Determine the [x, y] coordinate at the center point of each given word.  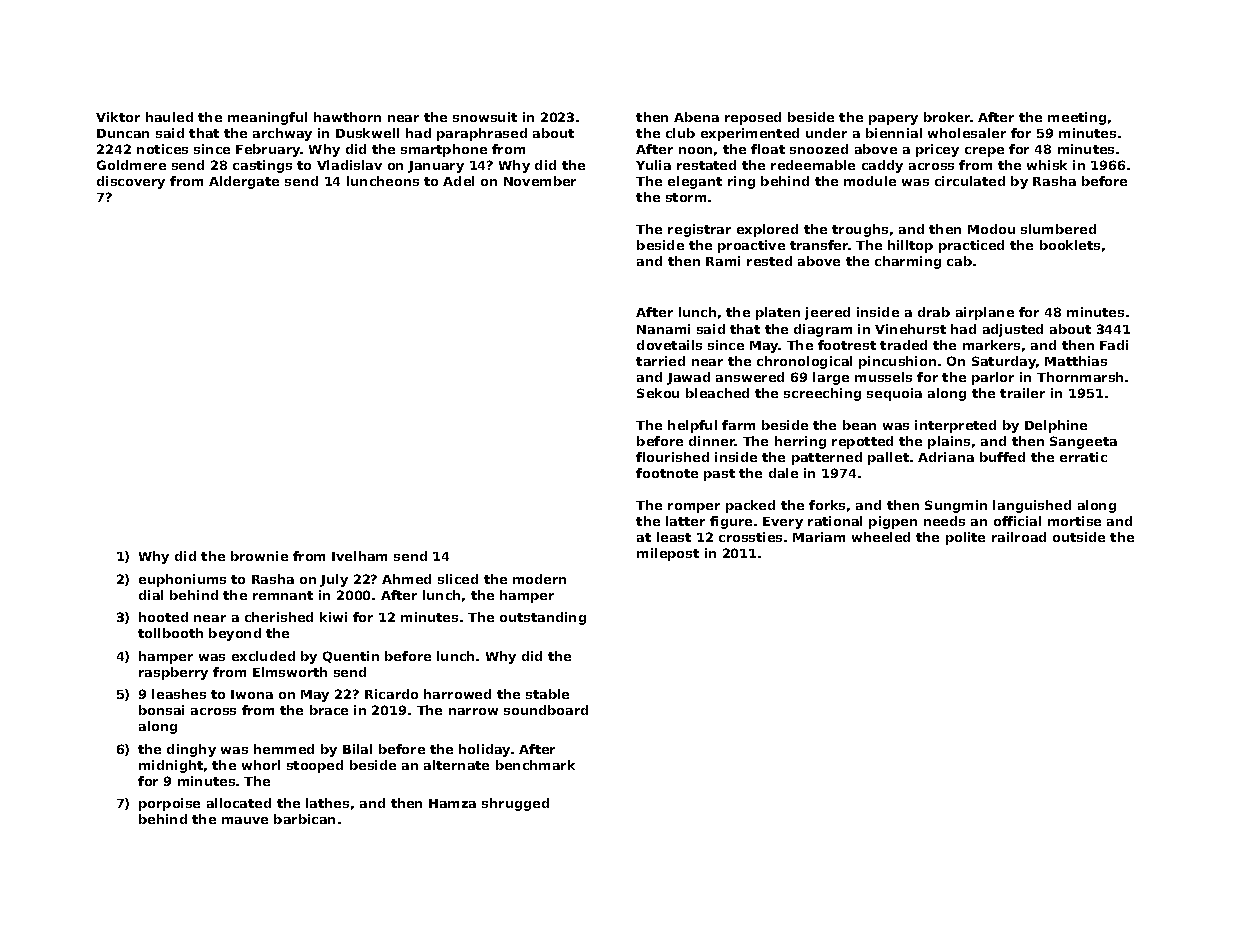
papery [893, 120]
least [674, 537]
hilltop [910, 246]
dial [151, 595]
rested [769, 261]
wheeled [881, 537]
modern [539, 579]
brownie [259, 556]
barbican [304, 819]
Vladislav [349, 165]
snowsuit [485, 117]
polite [965, 538]
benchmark [535, 765]
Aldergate [244, 182]
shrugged [515, 804]
